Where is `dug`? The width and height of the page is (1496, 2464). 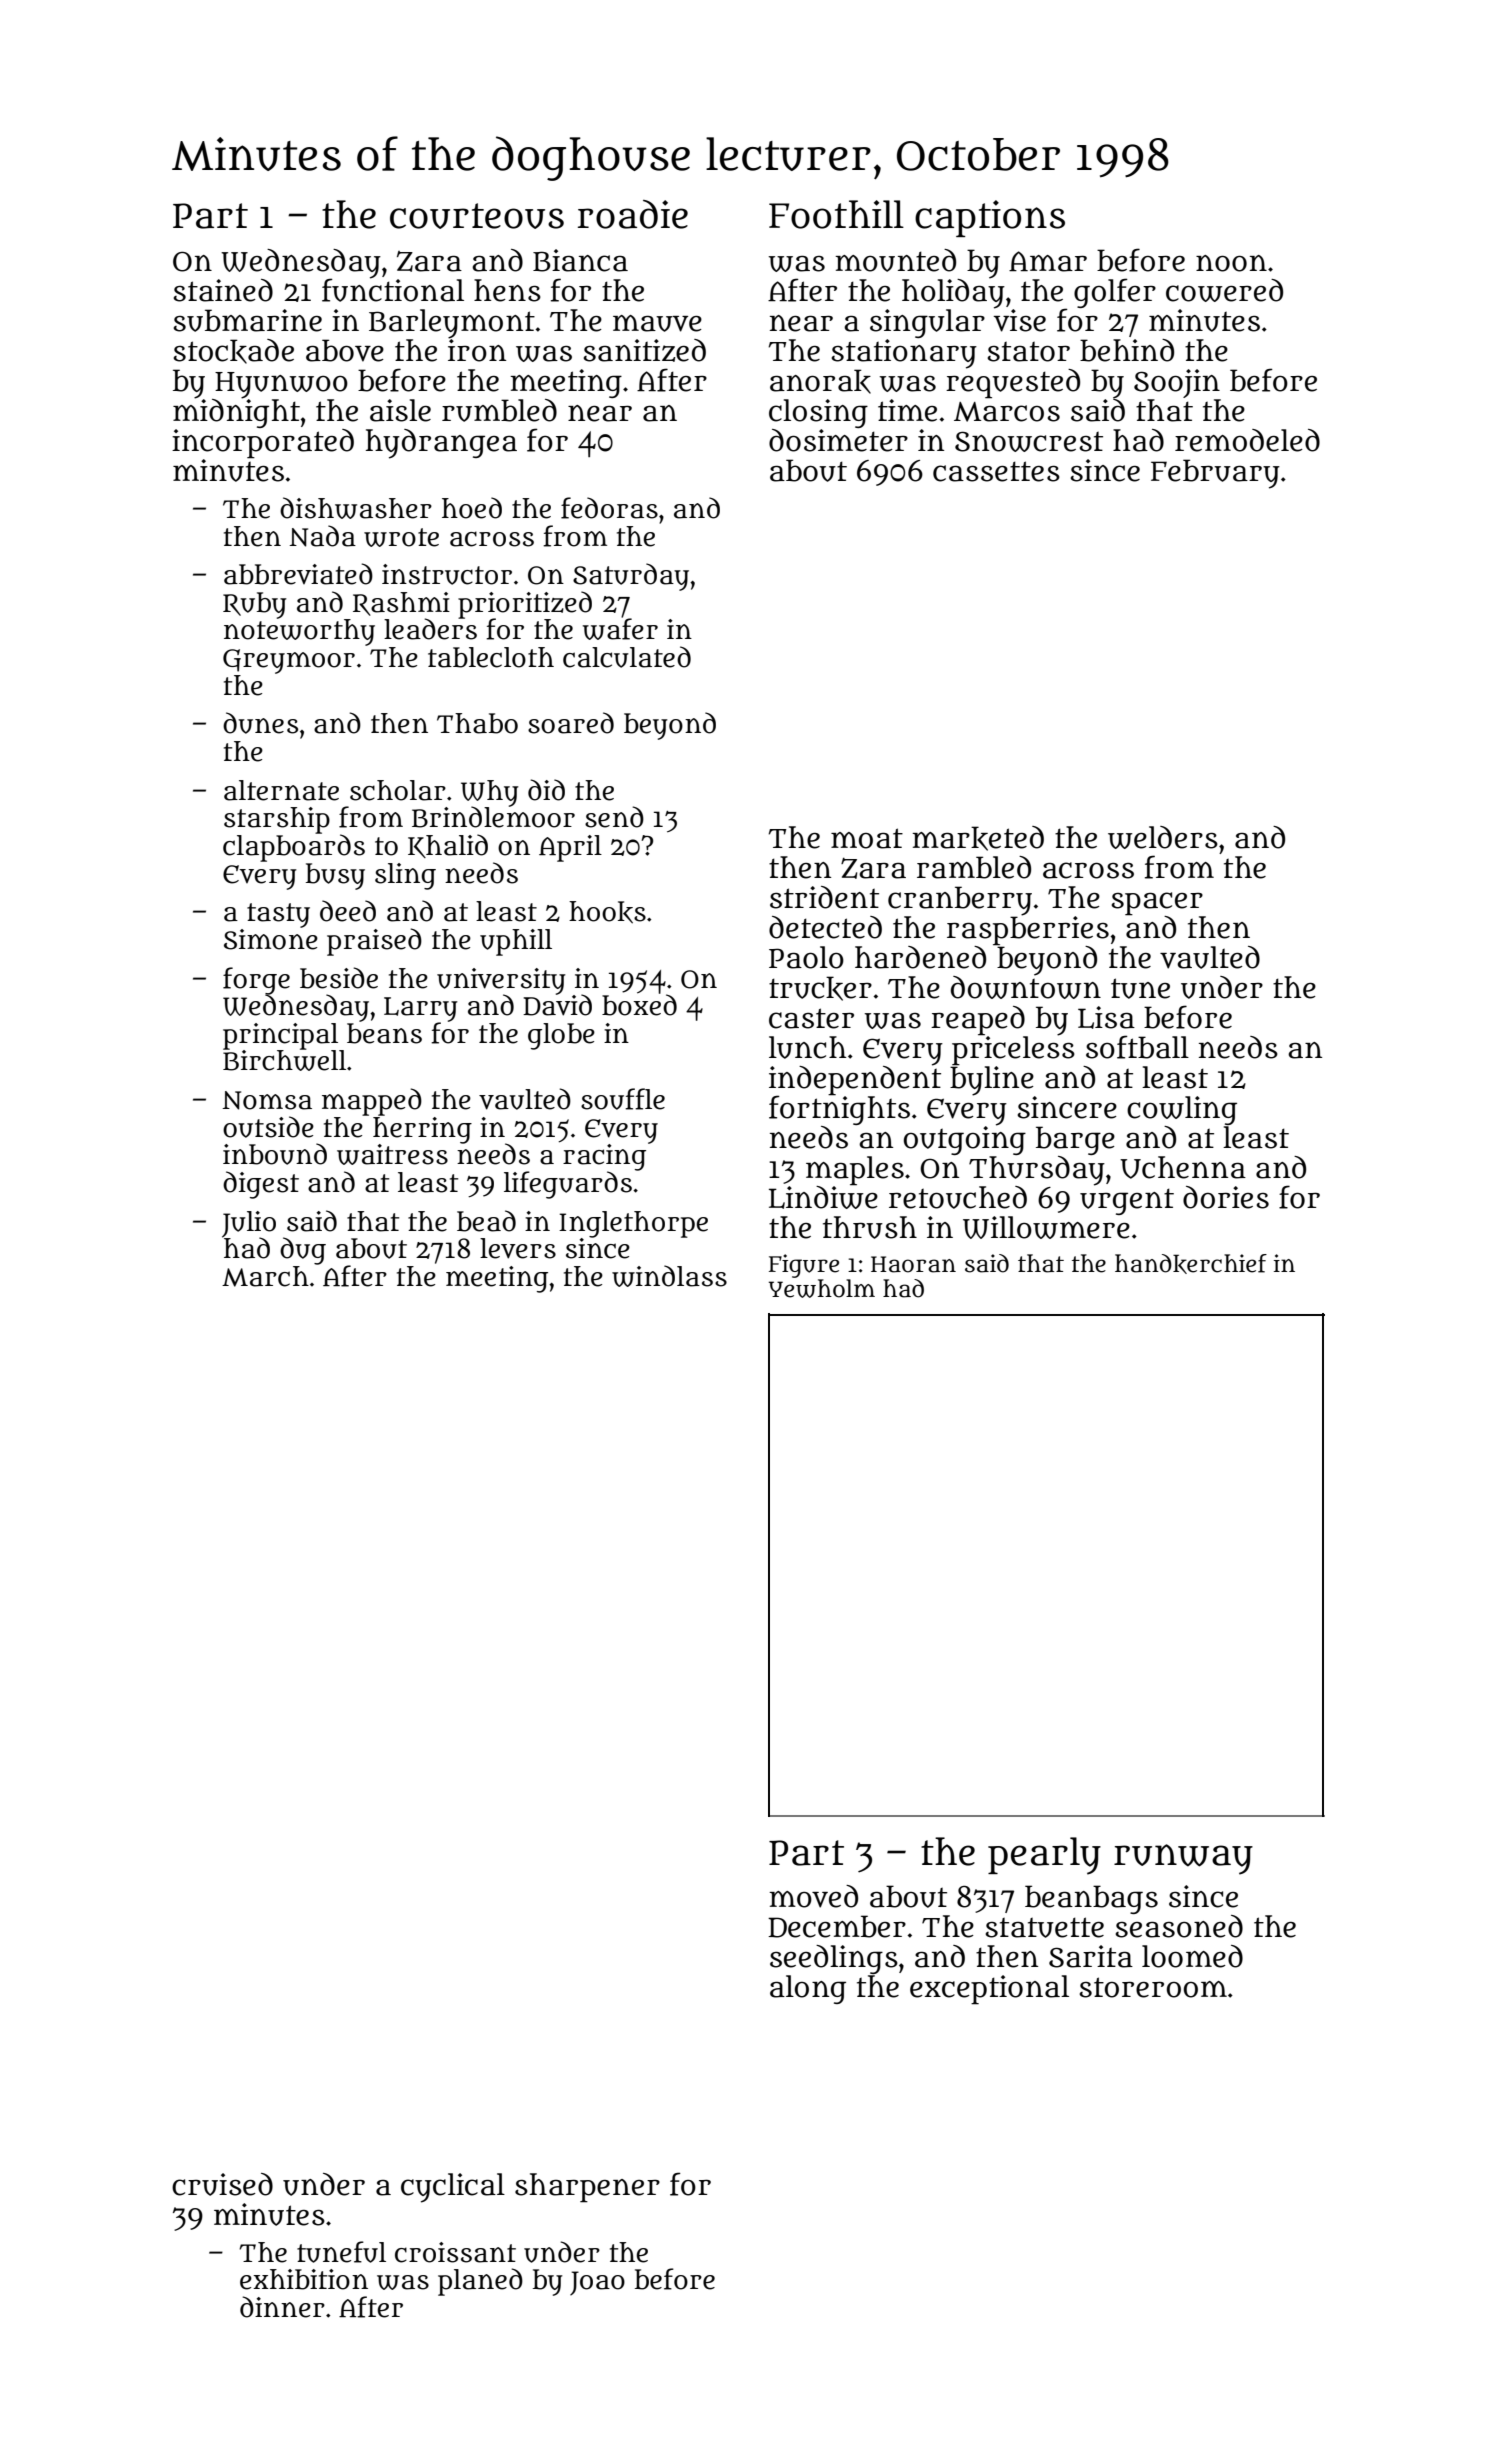 dug is located at coordinates (303, 1251).
